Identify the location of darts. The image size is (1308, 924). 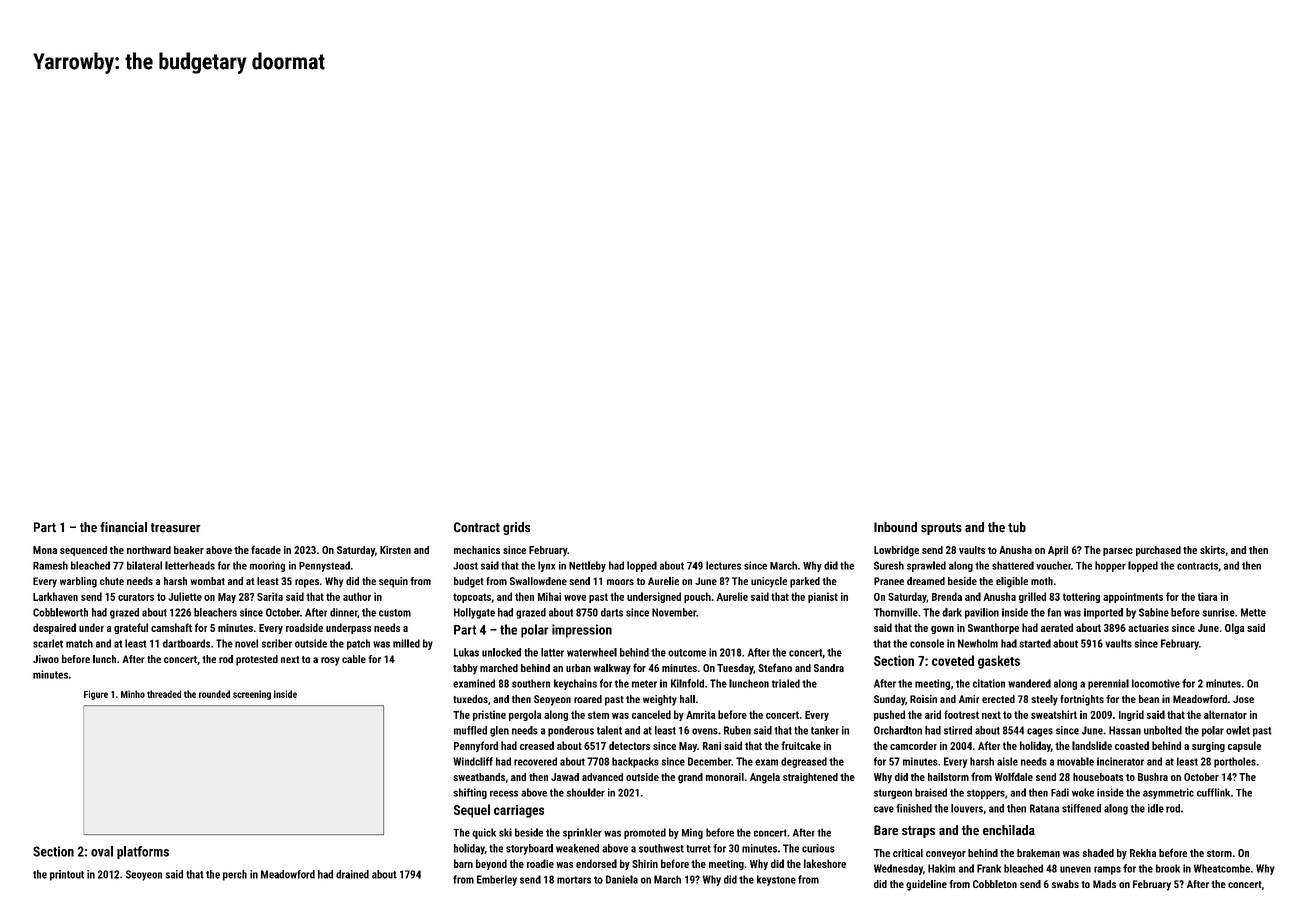
(612, 612).
